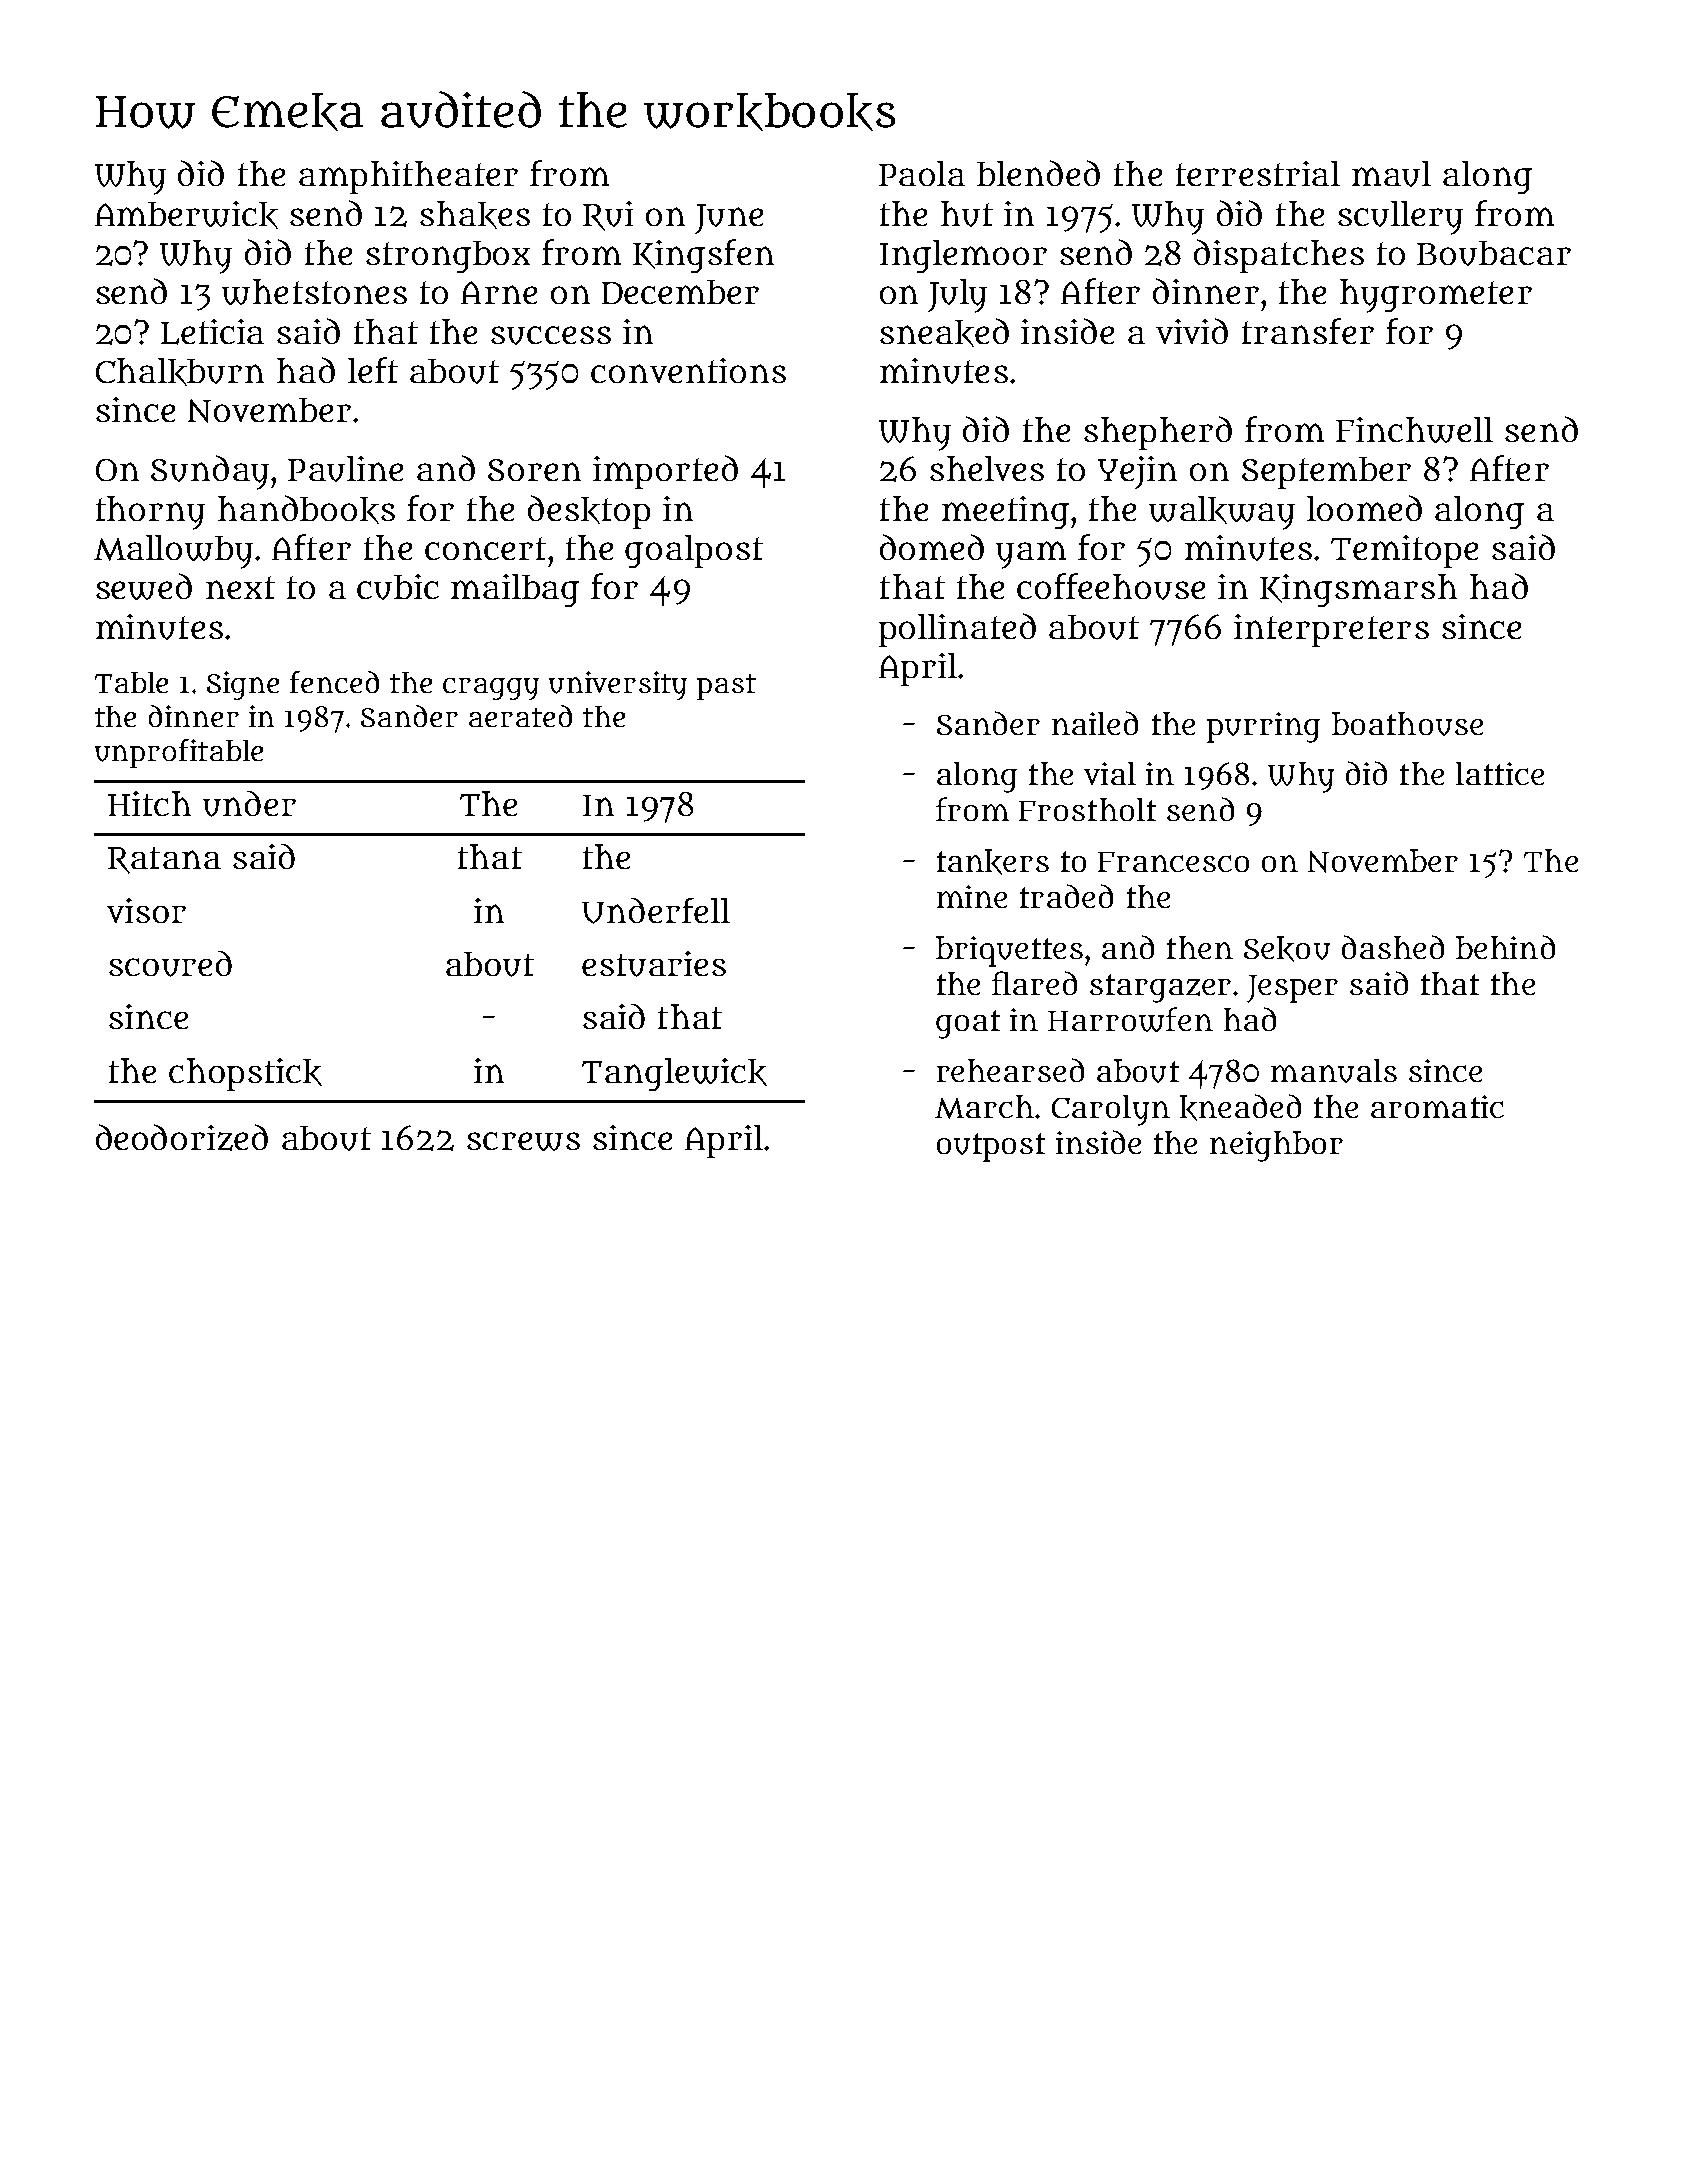 The height and width of the screenshot is (2178, 1683). Describe the element at coordinates (729, 219) in the screenshot. I see `June` at that location.
